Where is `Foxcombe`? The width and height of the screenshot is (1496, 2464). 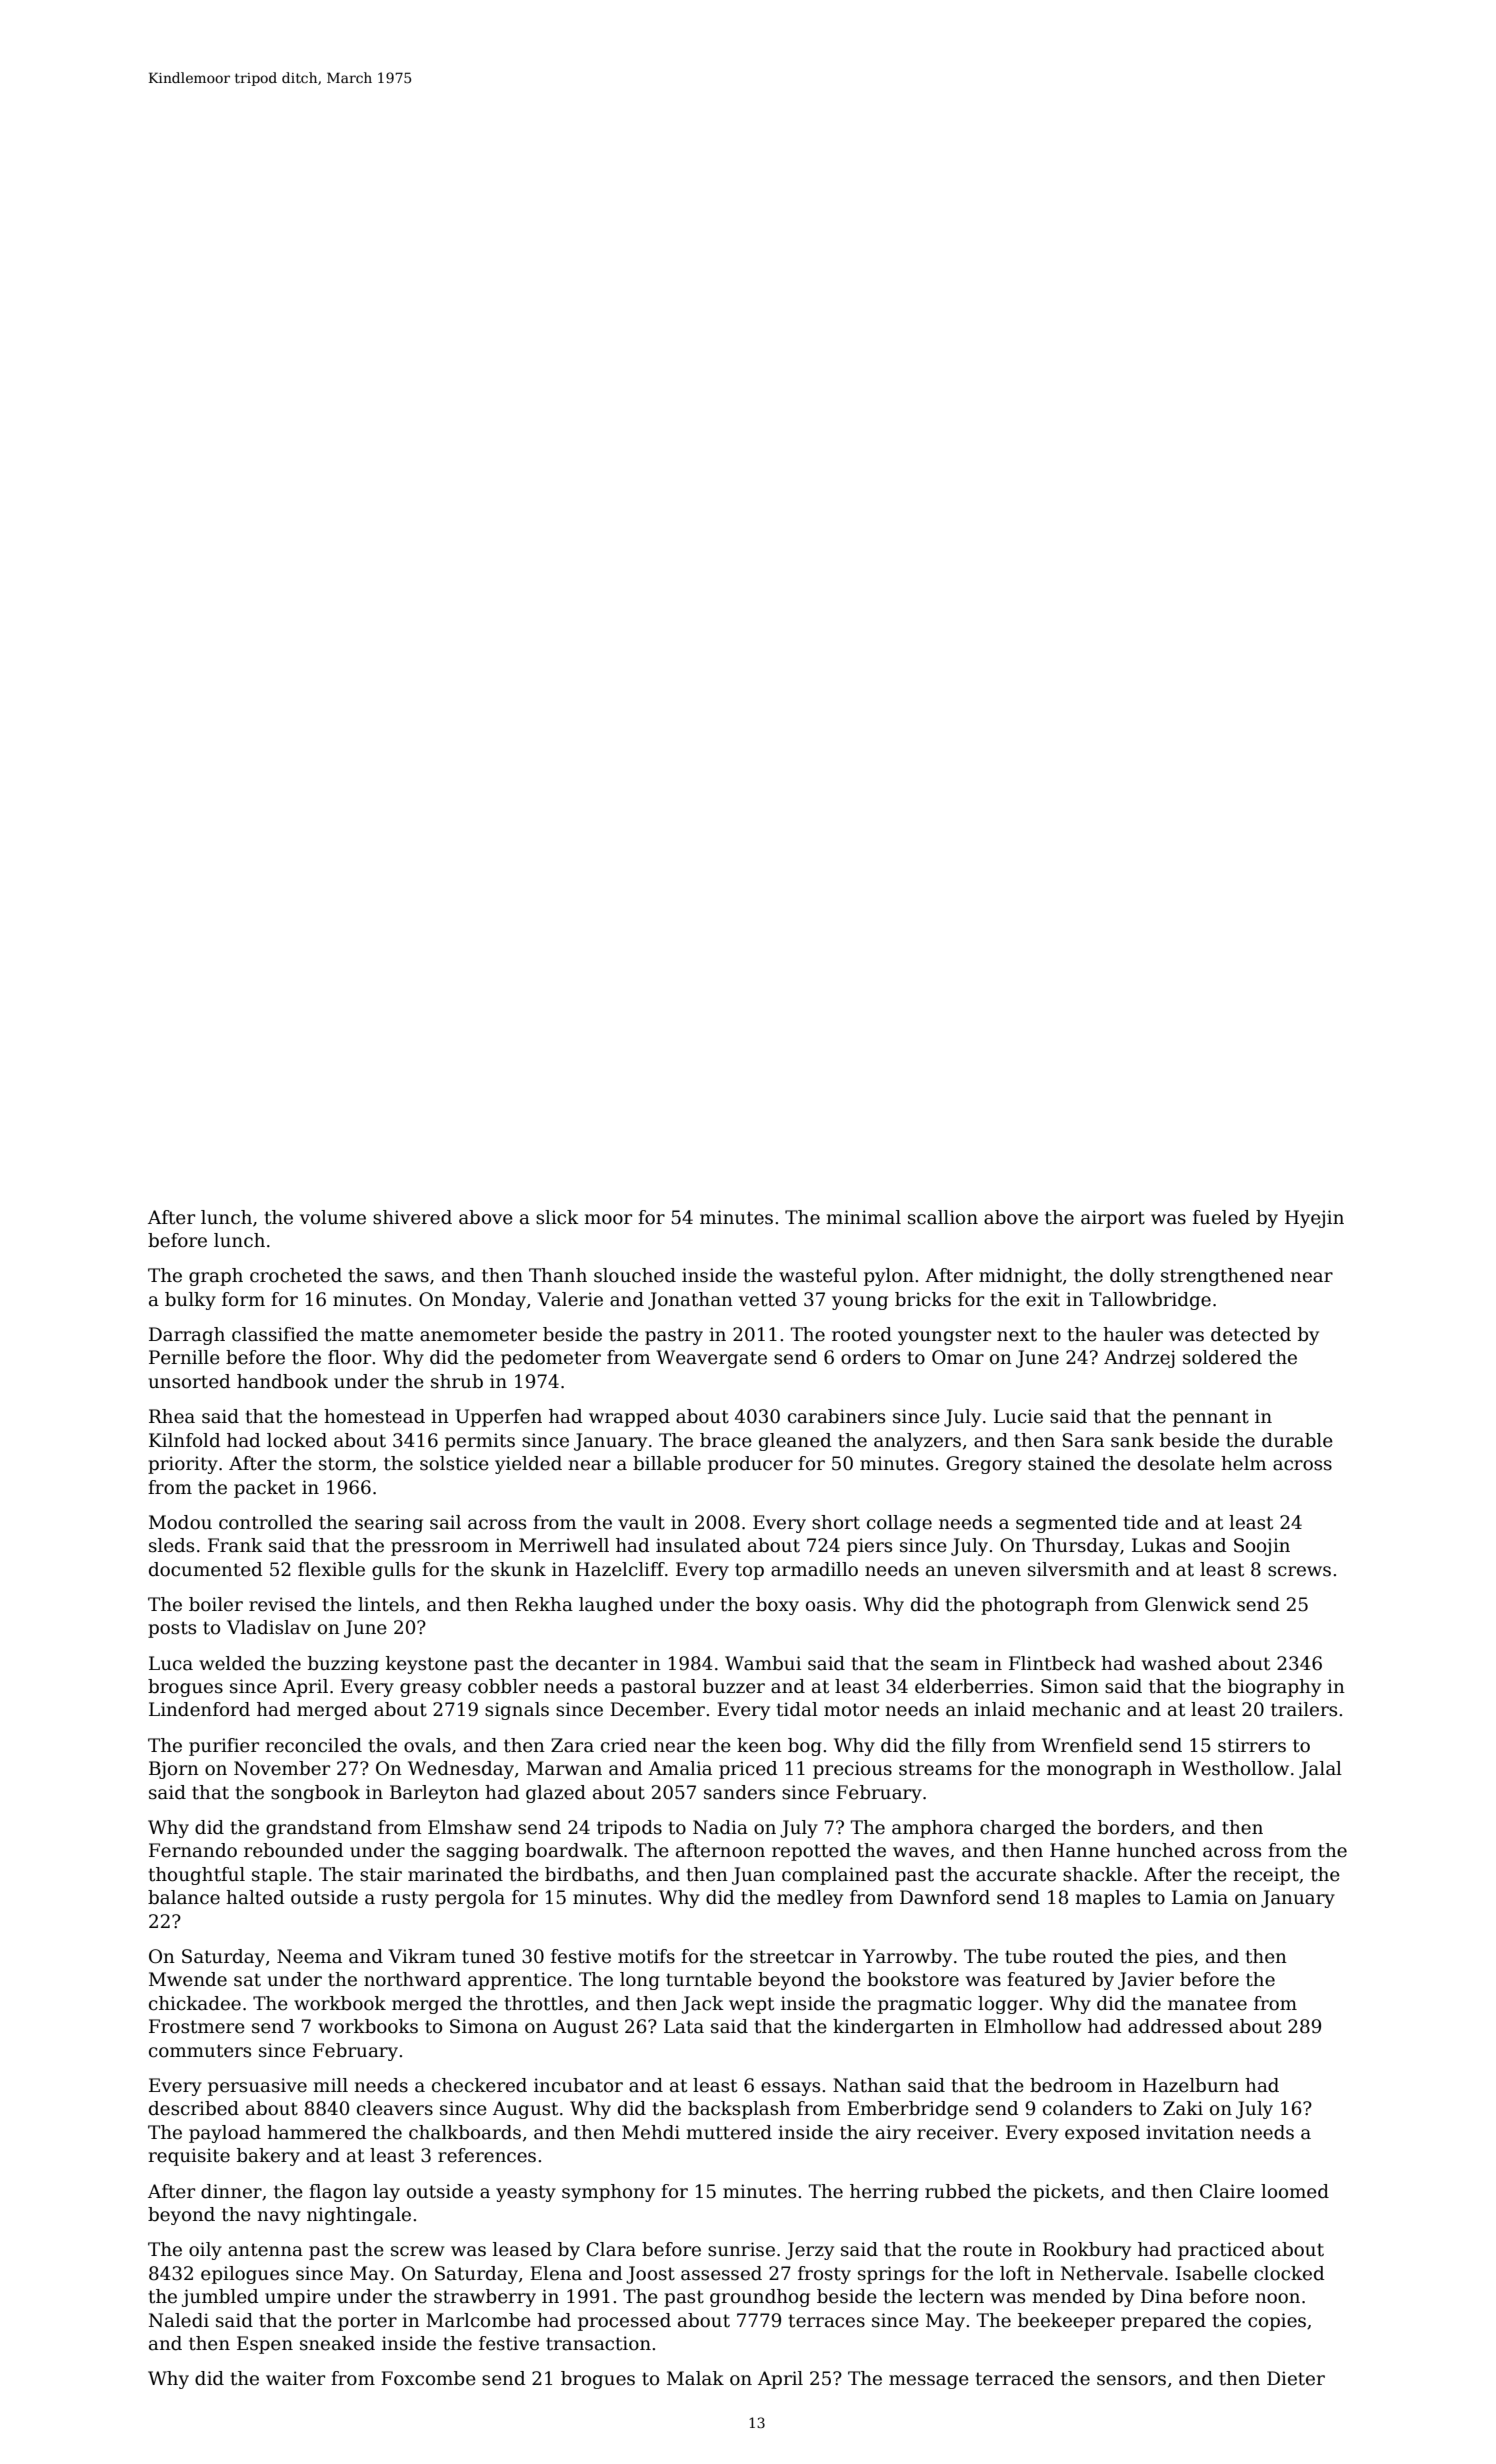 Foxcombe is located at coordinates (428, 2378).
